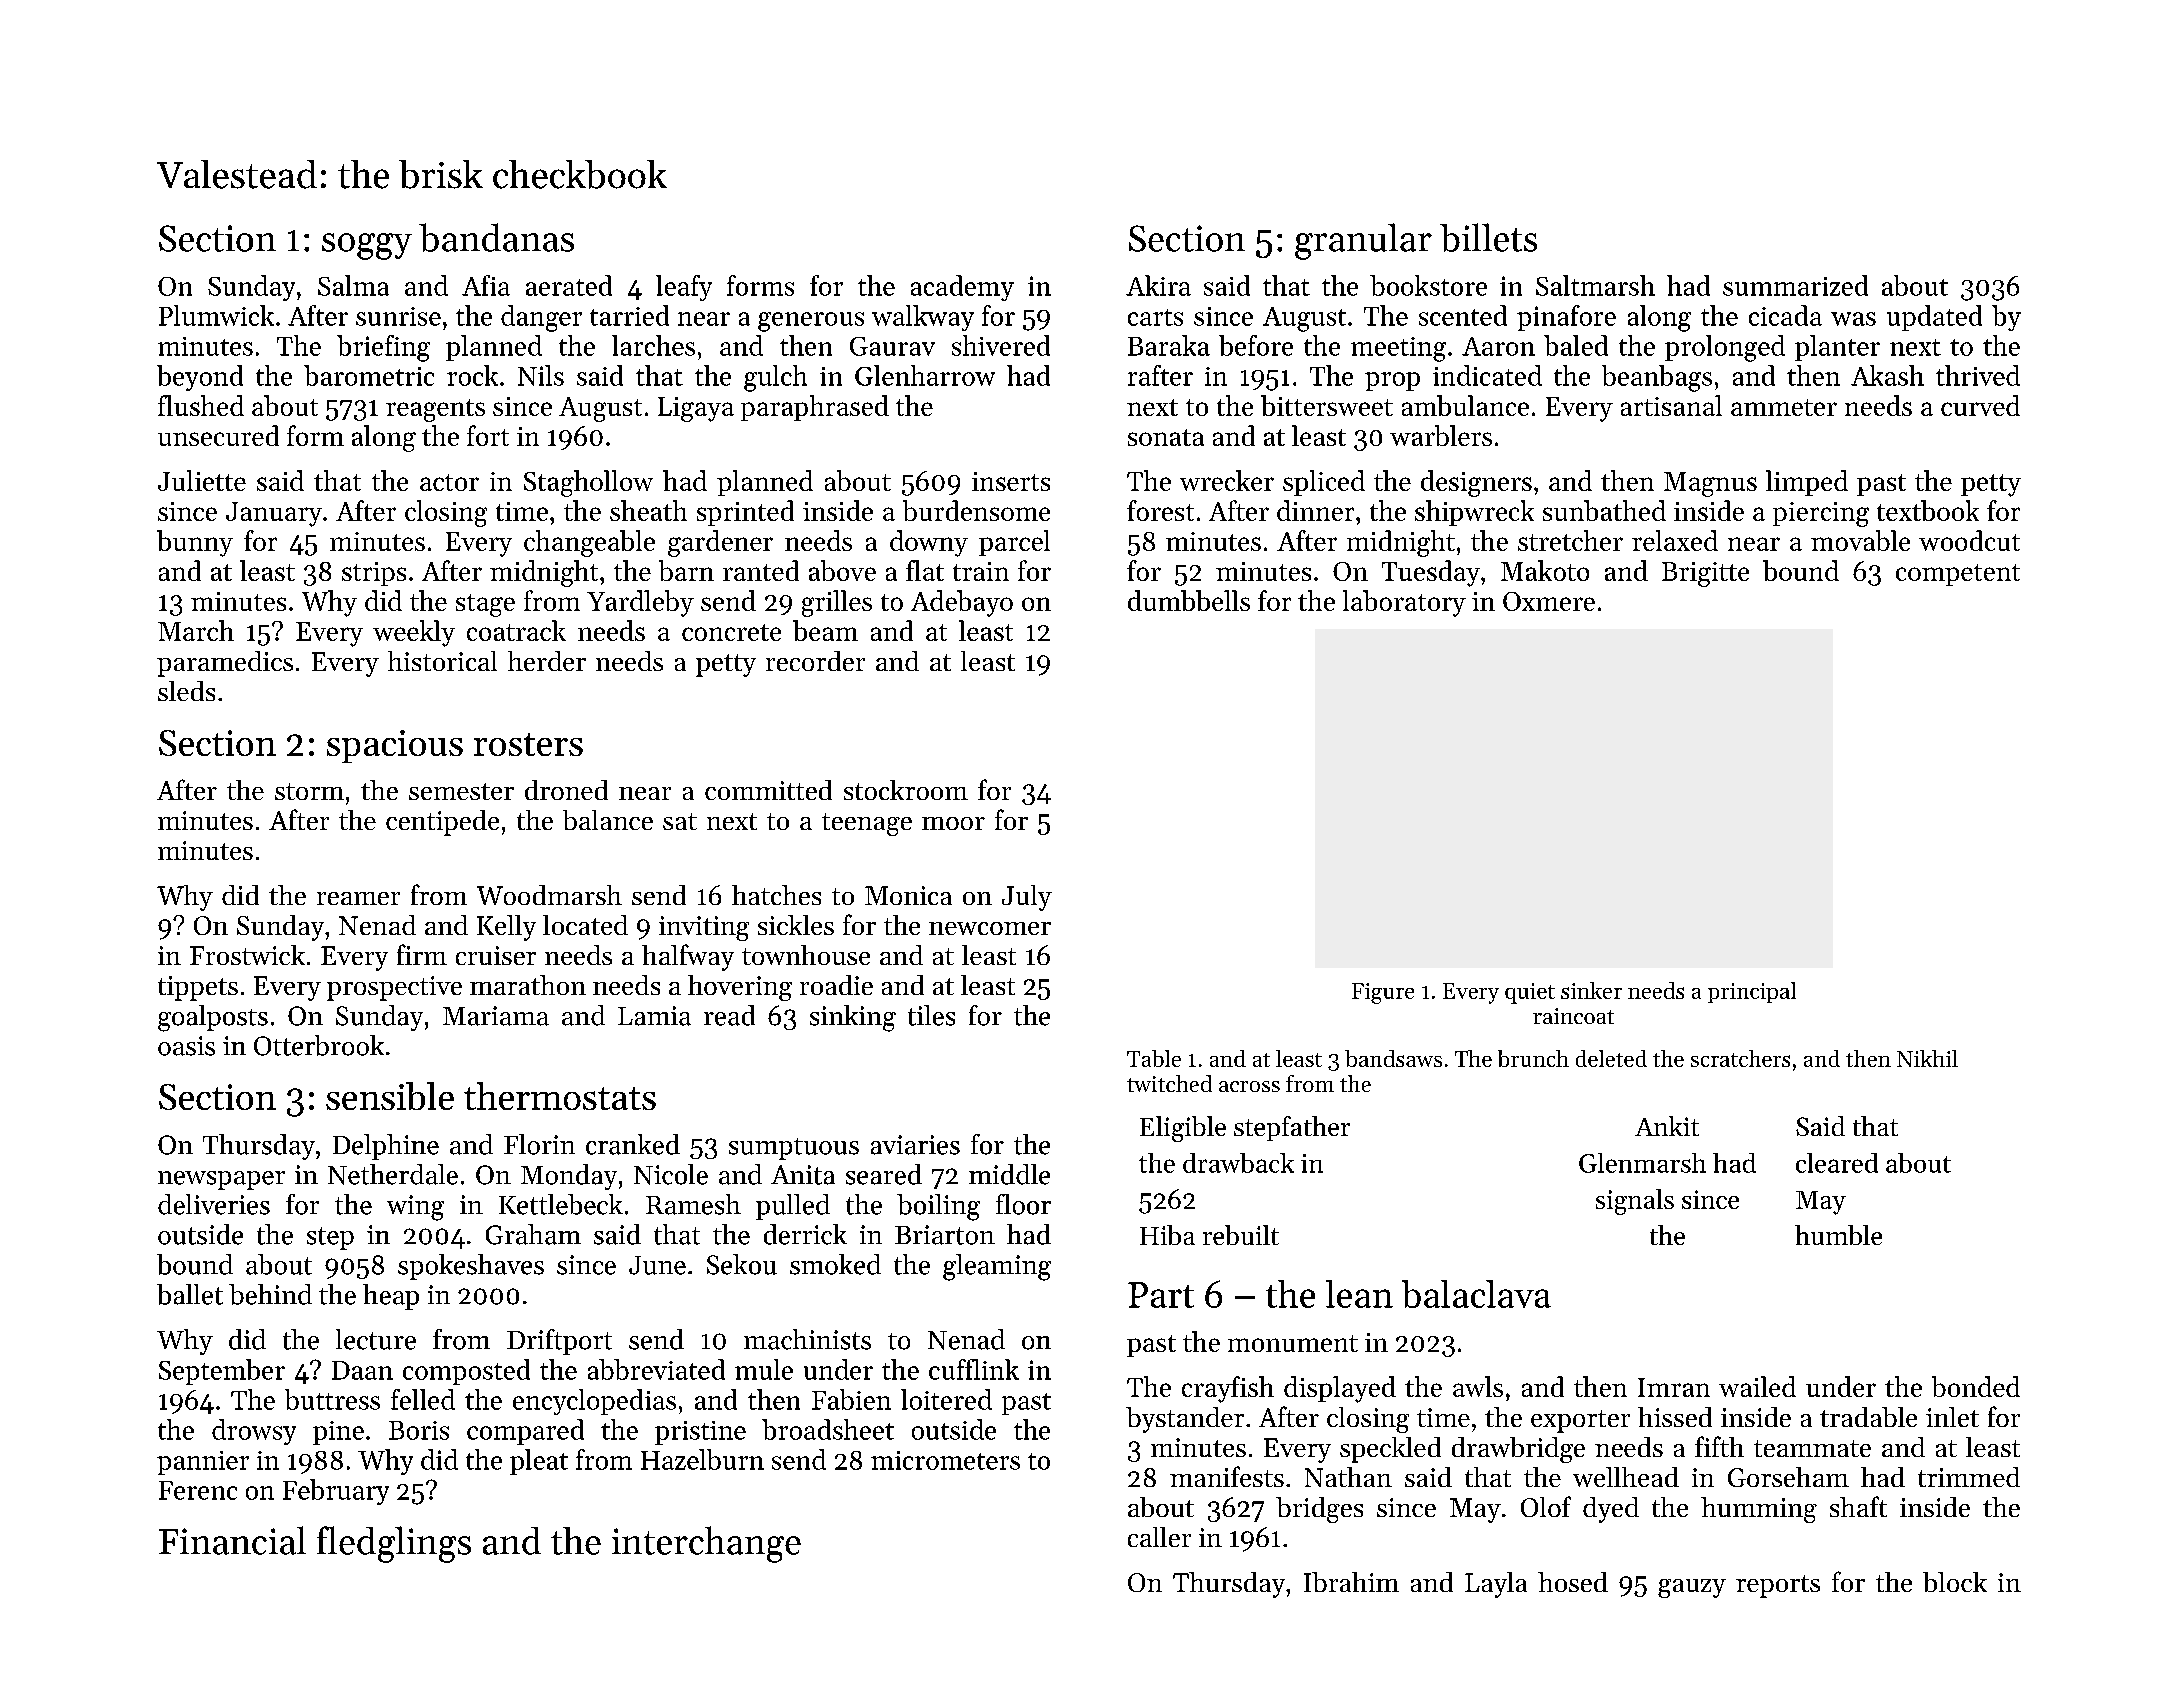 The image size is (2178, 1683). I want to click on billets, so click(1488, 237).
